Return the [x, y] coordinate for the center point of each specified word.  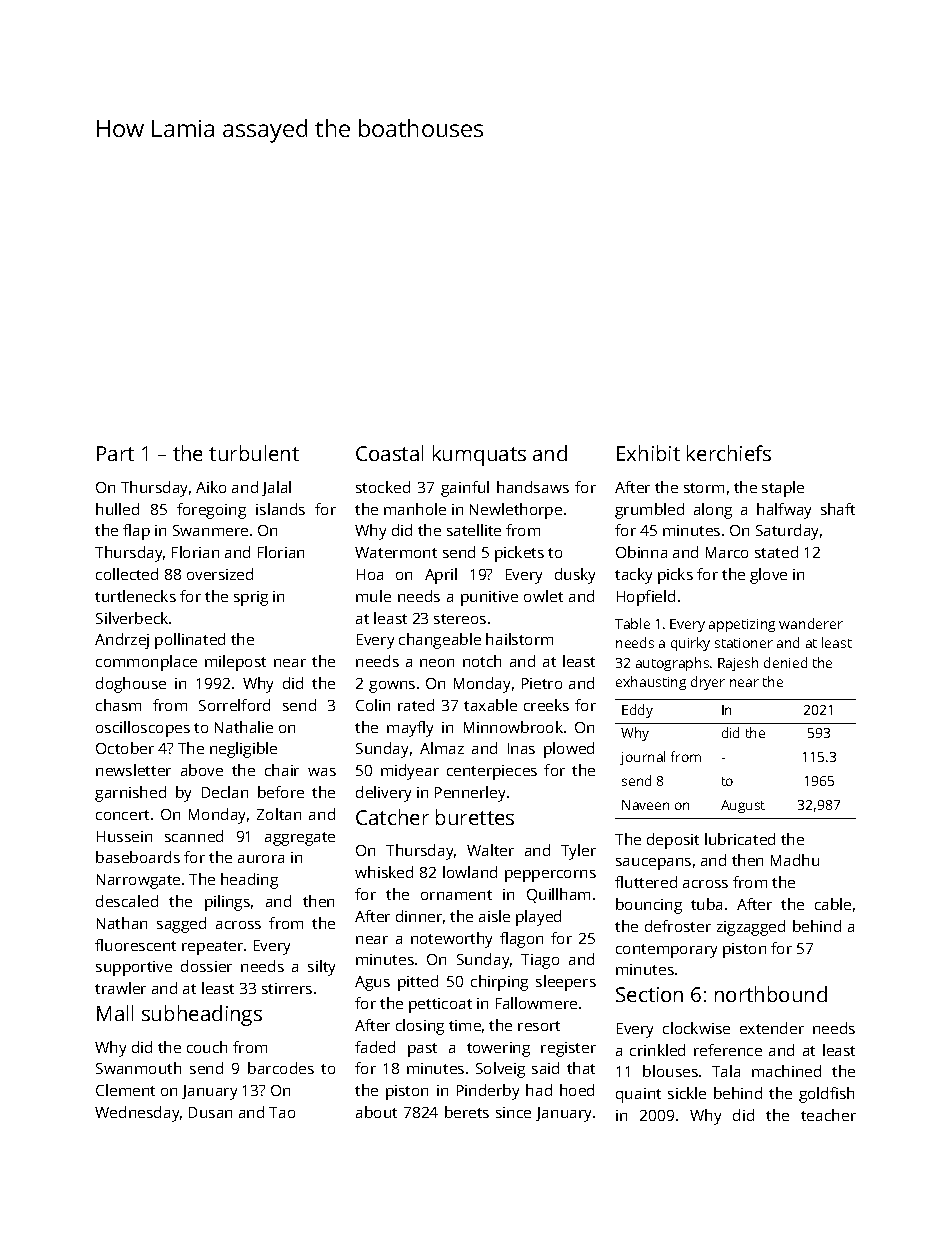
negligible [243, 750]
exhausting [651, 683]
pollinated [190, 641]
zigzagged [751, 928]
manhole [415, 509]
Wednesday [137, 1114]
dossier [206, 966]
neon [437, 663]
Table [632, 623]
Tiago [540, 961]
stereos [460, 619]
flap [136, 532]
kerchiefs [729, 453]
